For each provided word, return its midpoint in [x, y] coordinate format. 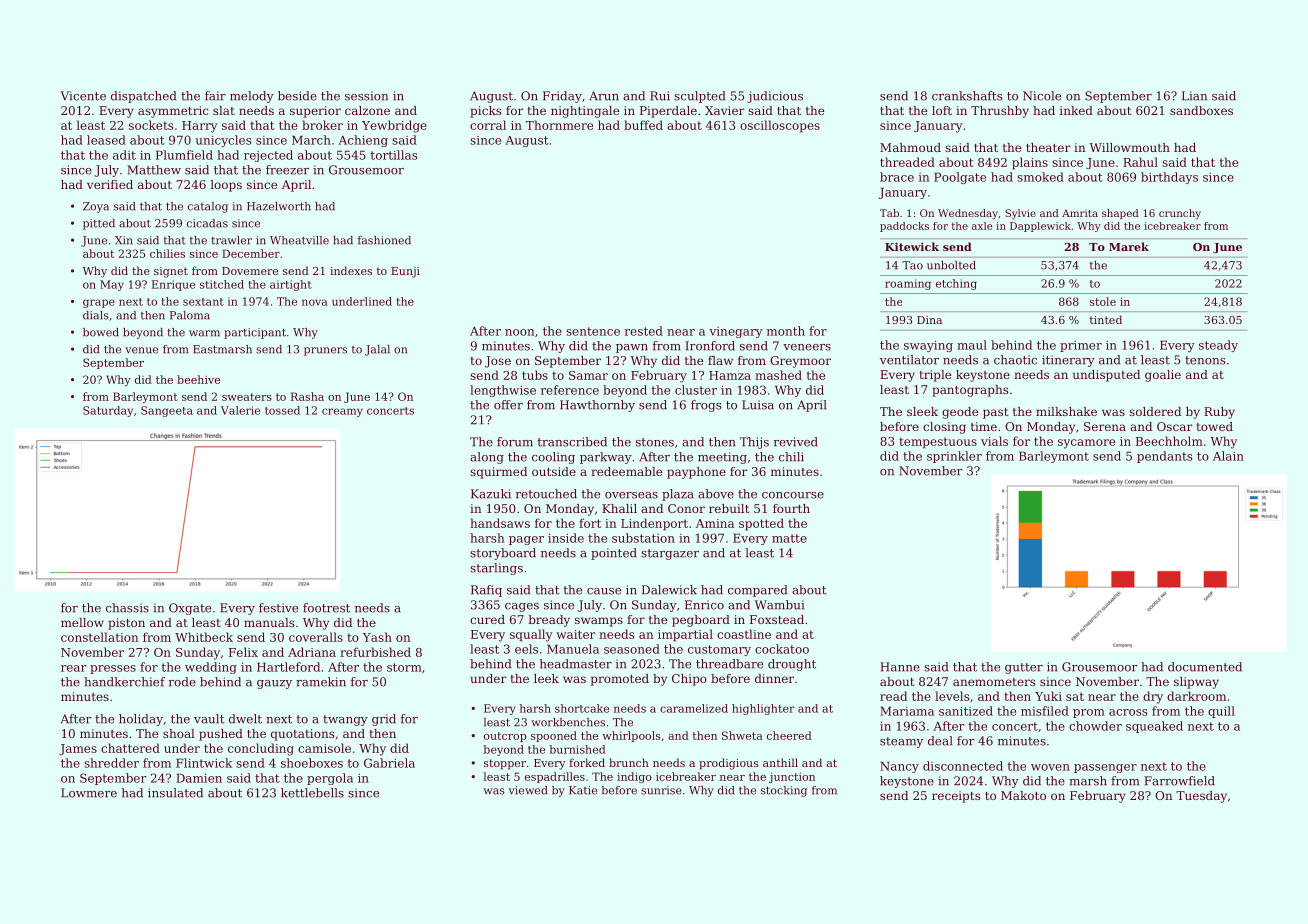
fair [215, 96]
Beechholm [1169, 441]
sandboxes [1201, 110]
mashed [778, 375]
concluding [261, 749]
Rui [660, 96]
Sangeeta [167, 411]
